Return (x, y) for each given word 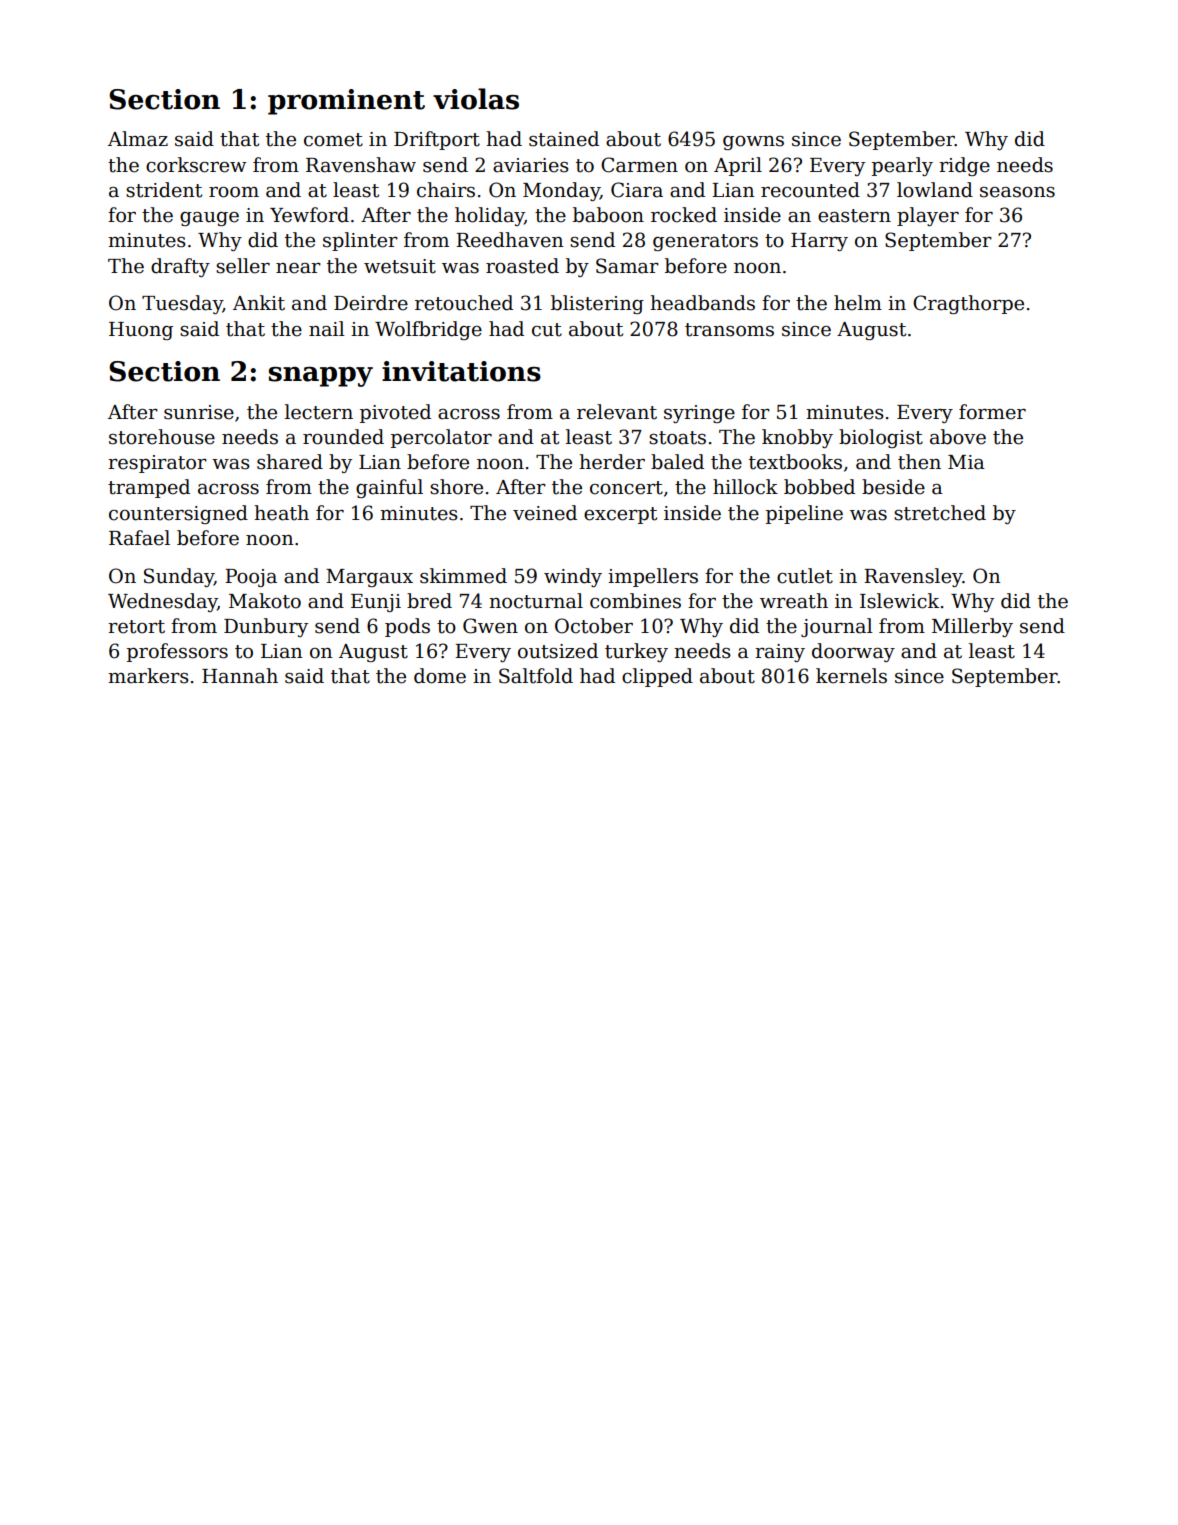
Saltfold (536, 676)
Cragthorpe (968, 304)
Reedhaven (510, 240)
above (958, 437)
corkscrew (196, 165)
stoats (677, 438)
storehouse (162, 437)
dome (440, 676)
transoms (729, 330)
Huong (141, 331)
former (992, 412)
